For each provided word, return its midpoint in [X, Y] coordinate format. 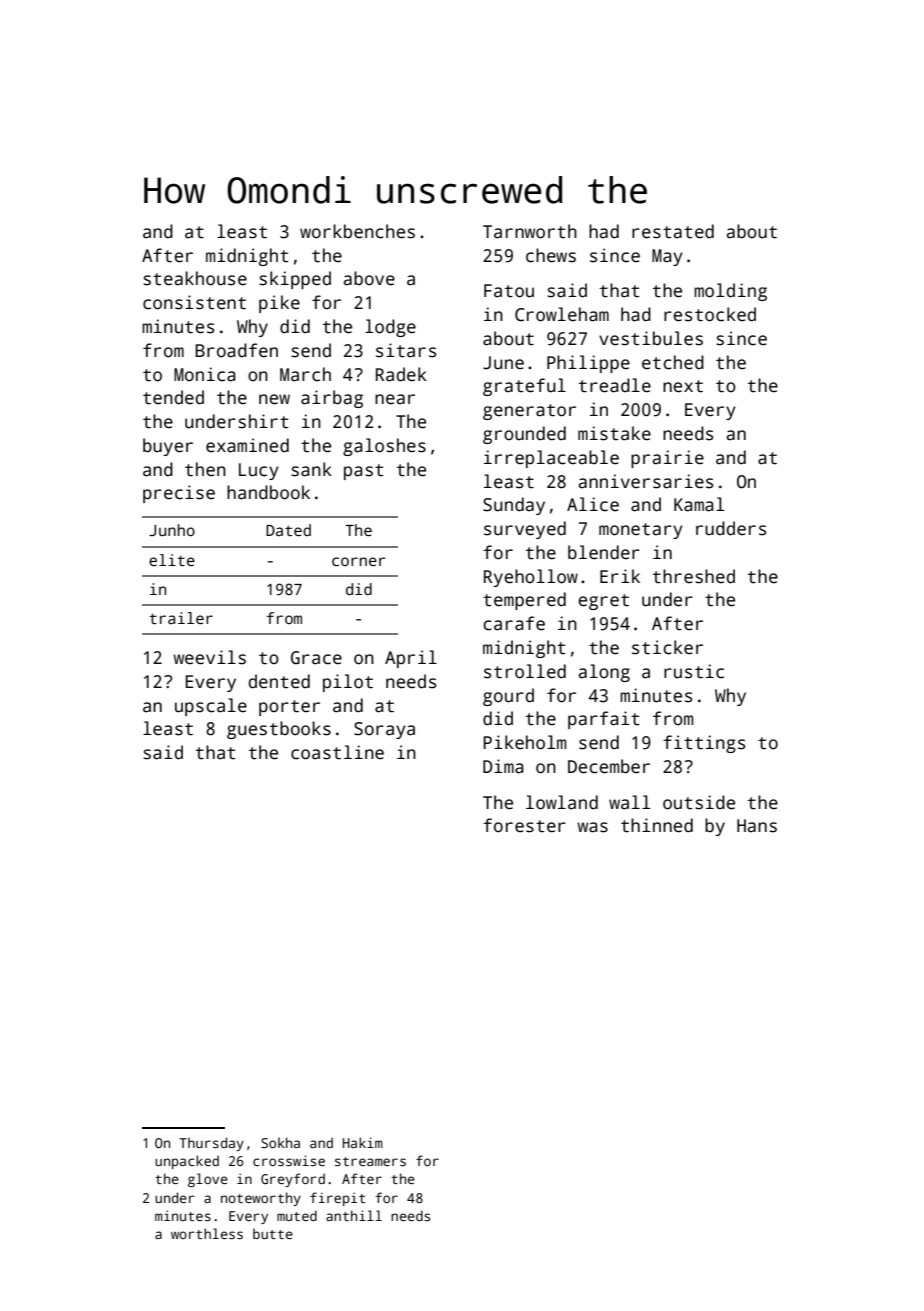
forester [524, 825]
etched [673, 362]
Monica [205, 374]
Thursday [211, 1144]
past [363, 472]
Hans [757, 826]
